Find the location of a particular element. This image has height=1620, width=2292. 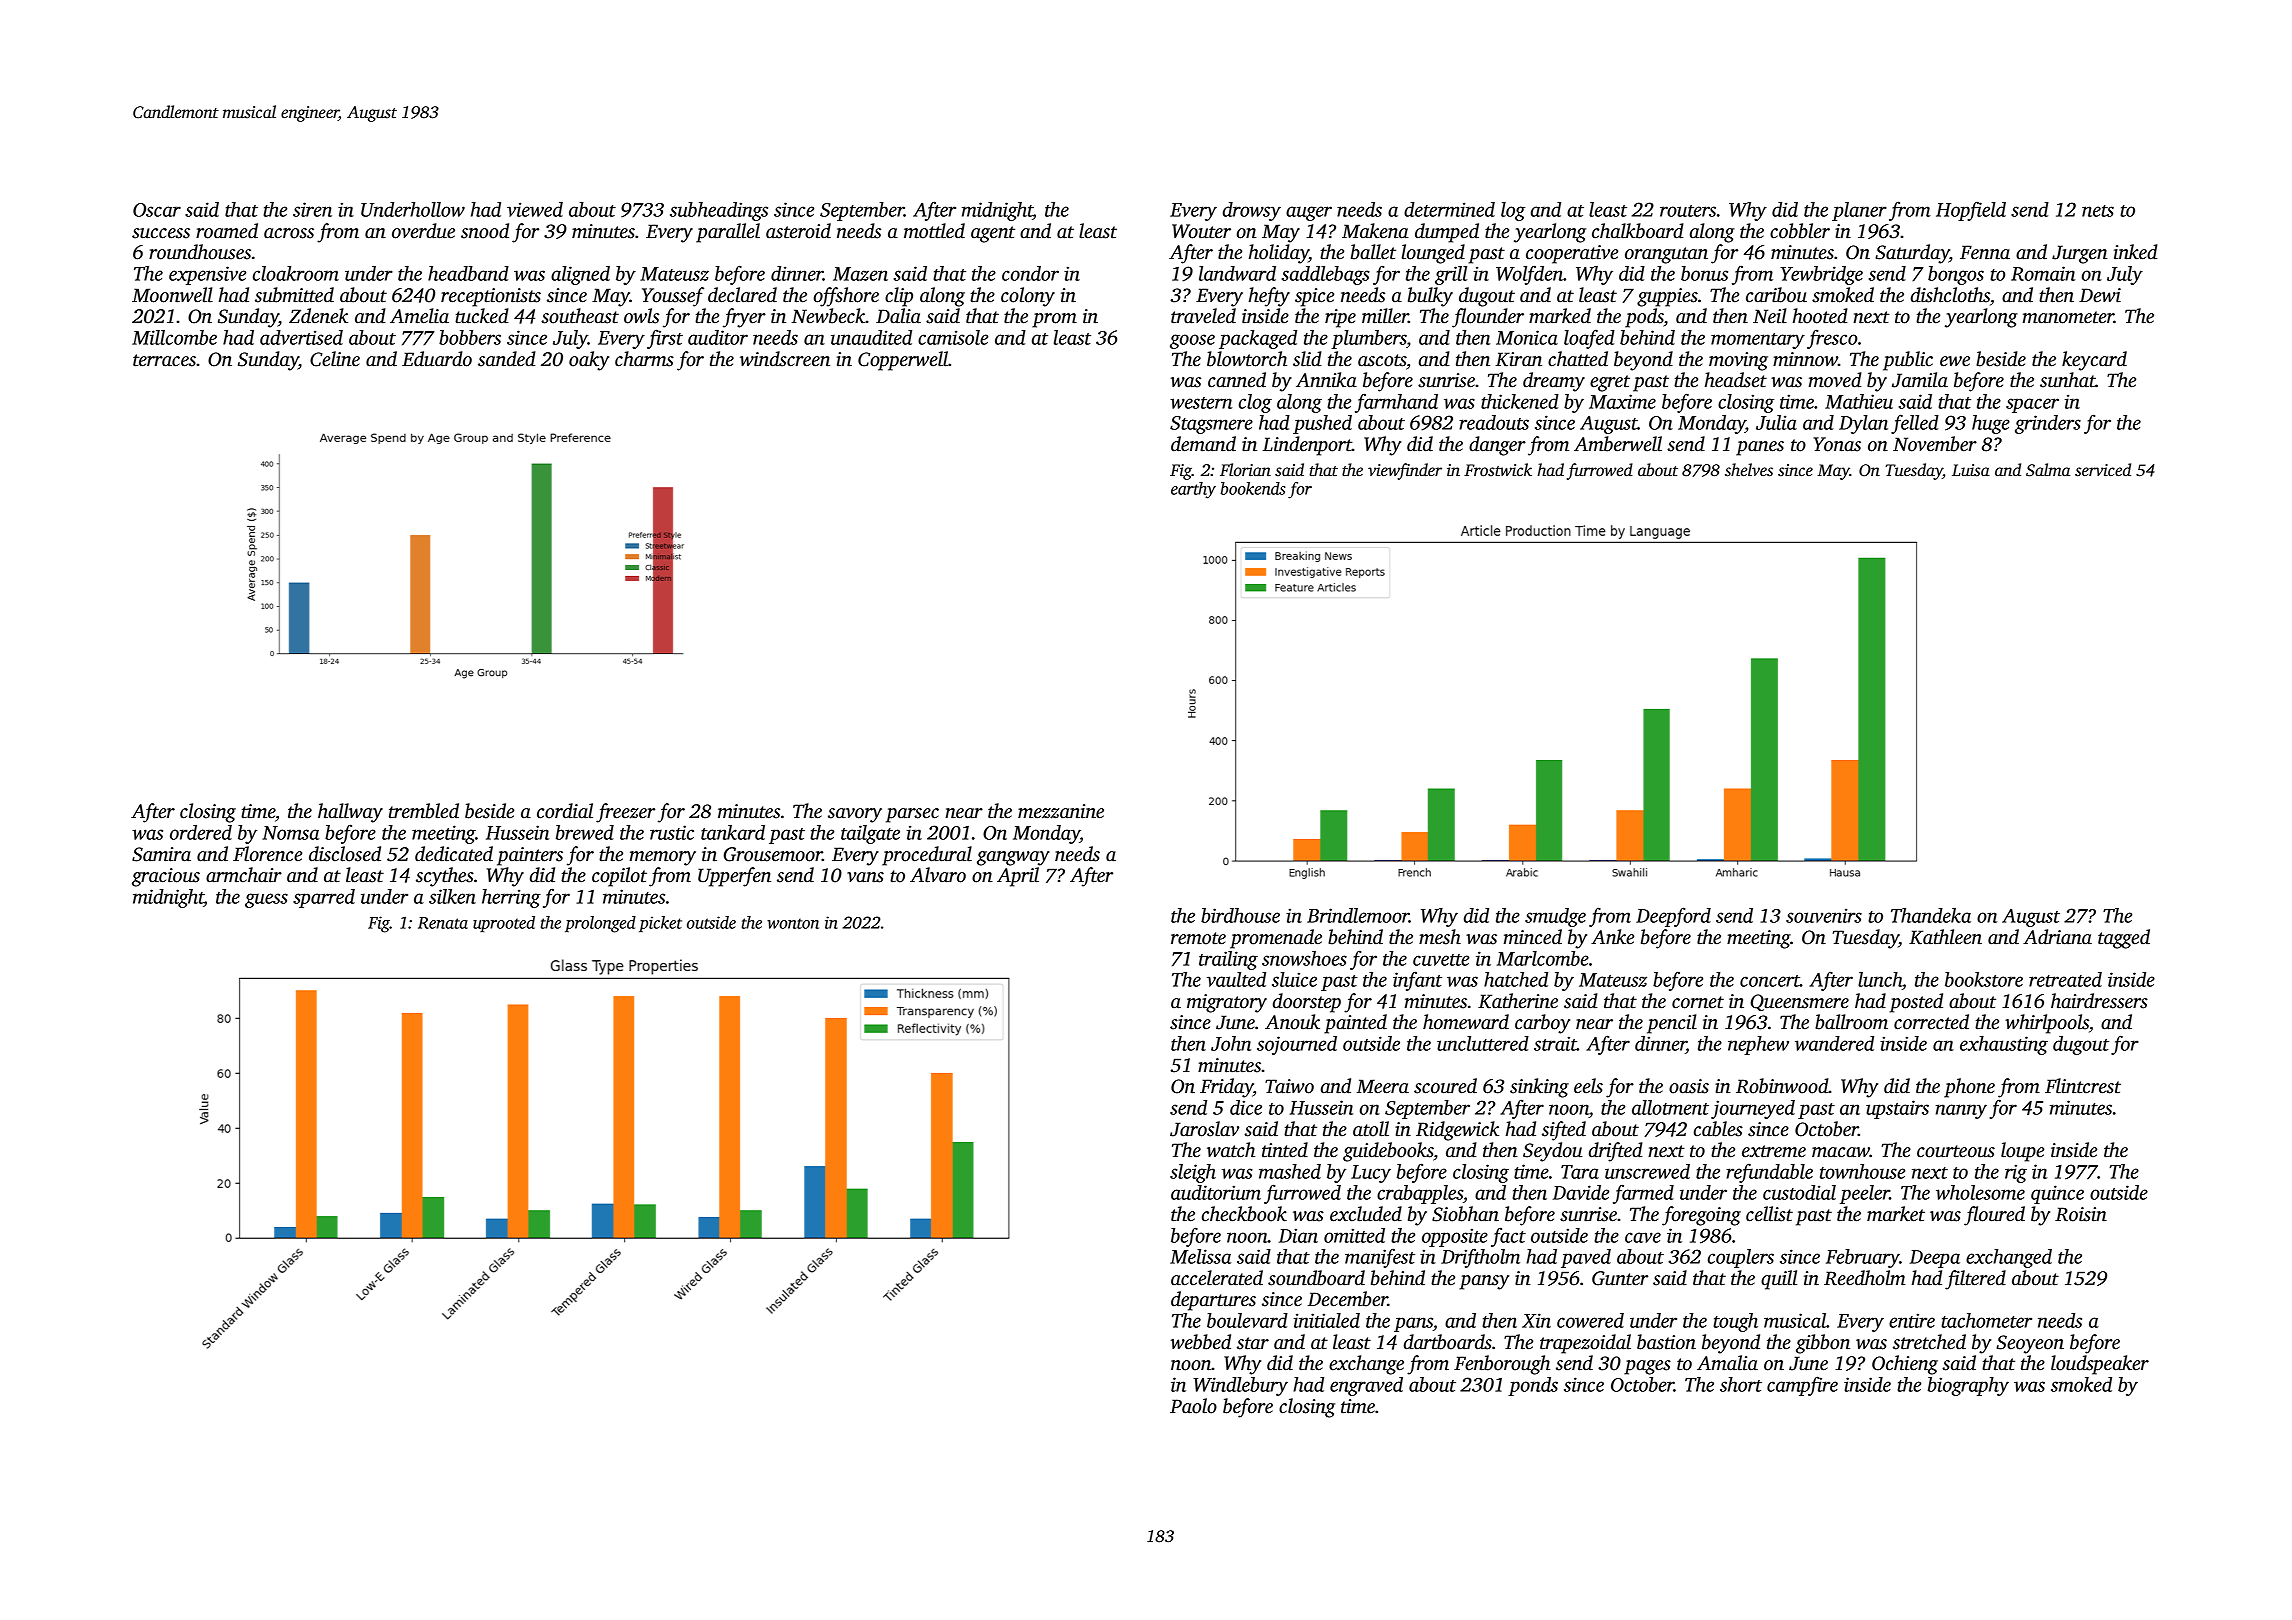

Deepford is located at coordinates (1673, 917).
